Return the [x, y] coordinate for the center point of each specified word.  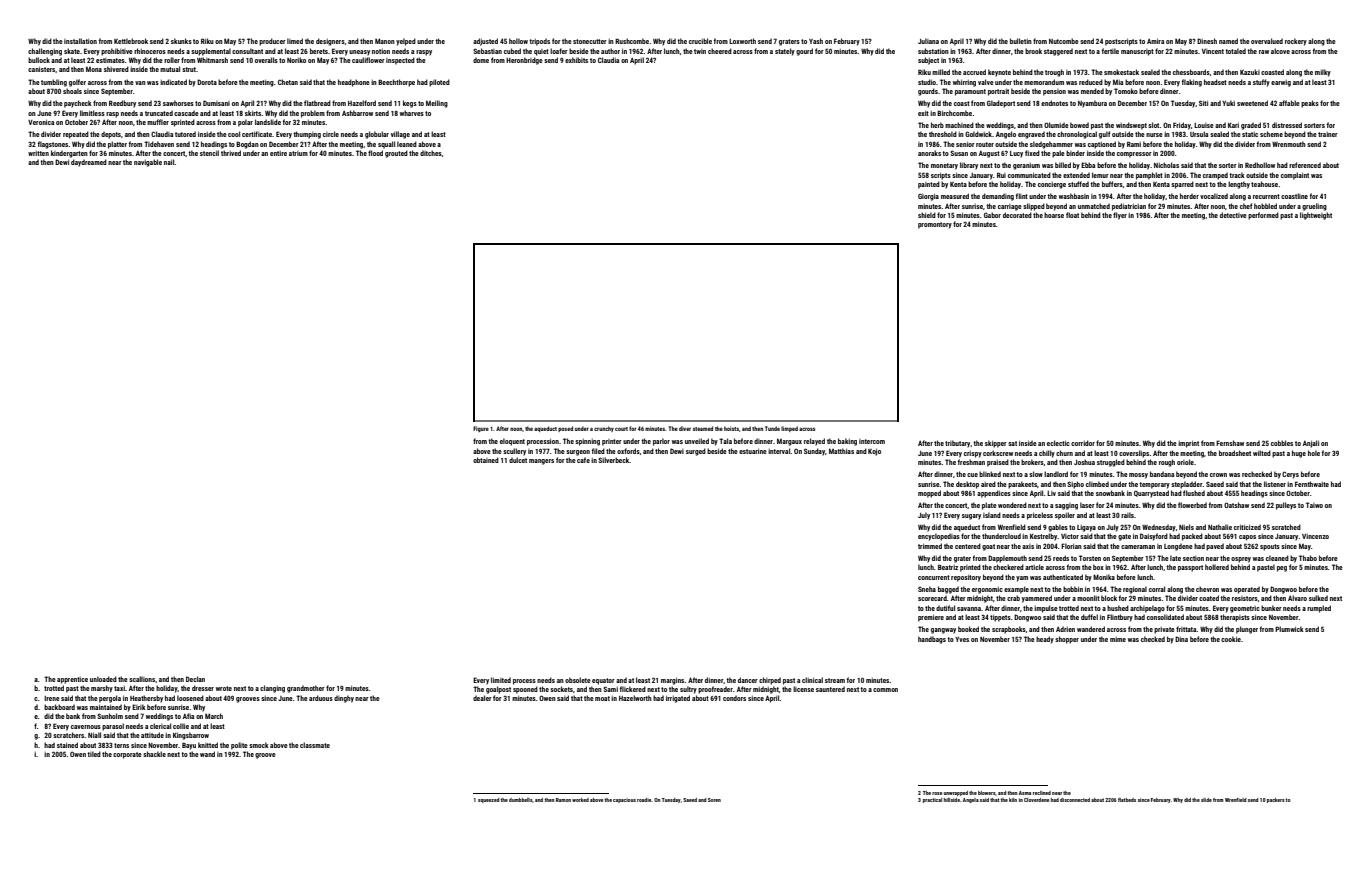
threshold [943, 134]
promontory [935, 225]
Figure [481, 429]
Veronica [41, 122]
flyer [1120, 216]
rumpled [1319, 609]
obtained [486, 460]
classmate [315, 745]
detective [1233, 215]
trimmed [930, 546]
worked [580, 800]
